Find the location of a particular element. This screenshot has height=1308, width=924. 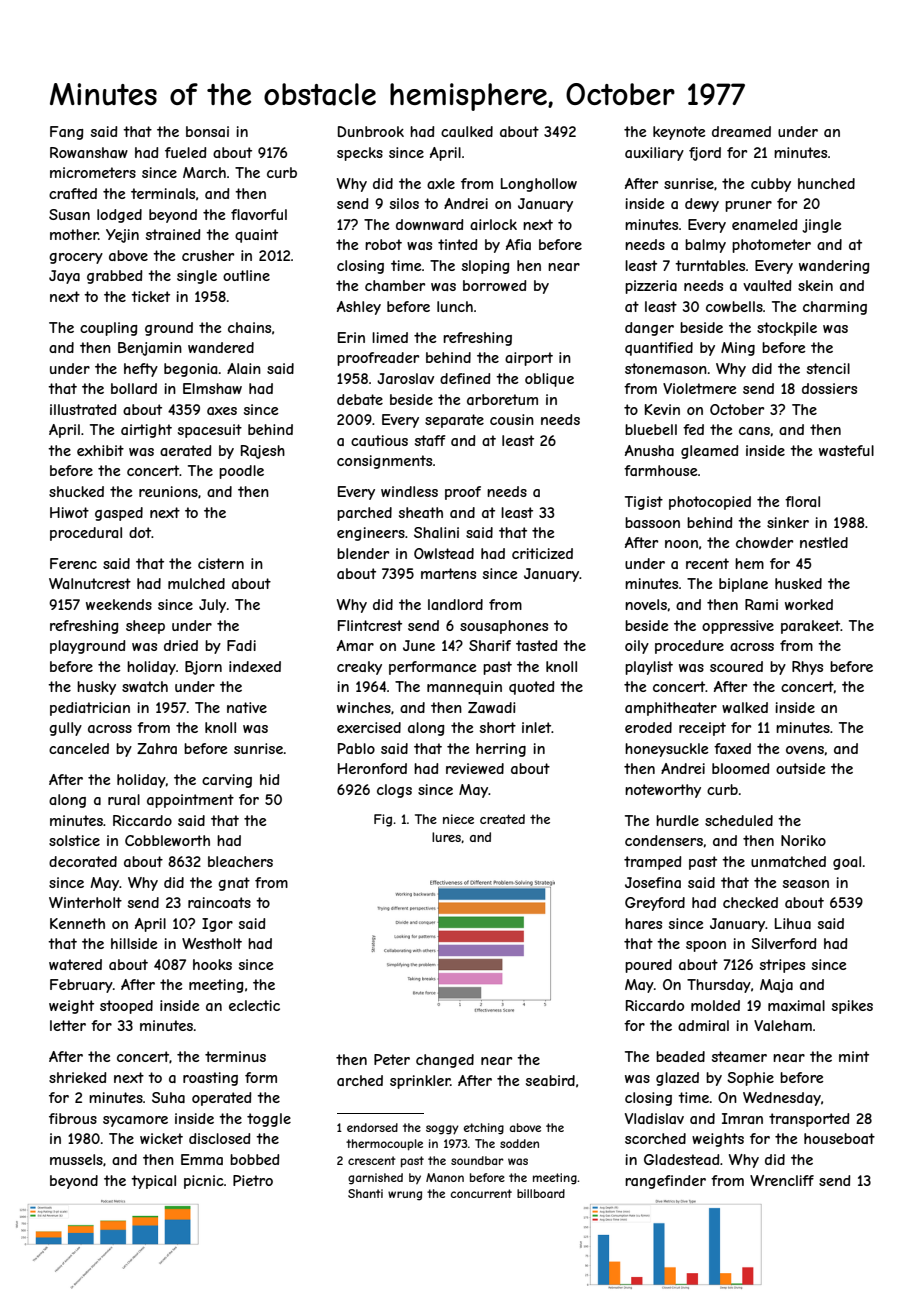

axes is located at coordinates (222, 411).
